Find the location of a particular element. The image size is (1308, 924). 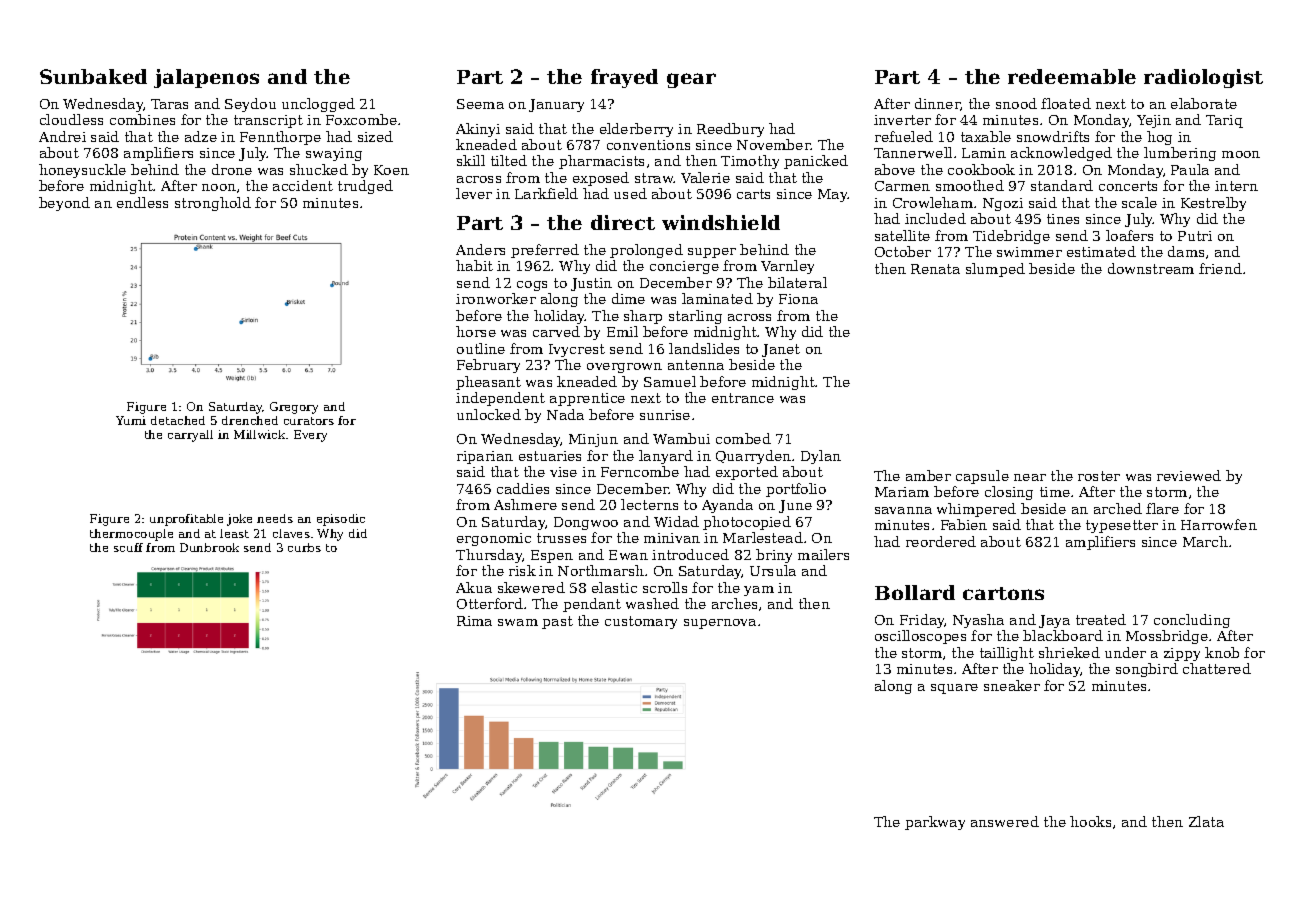

thermocouple is located at coordinates (131, 535).
